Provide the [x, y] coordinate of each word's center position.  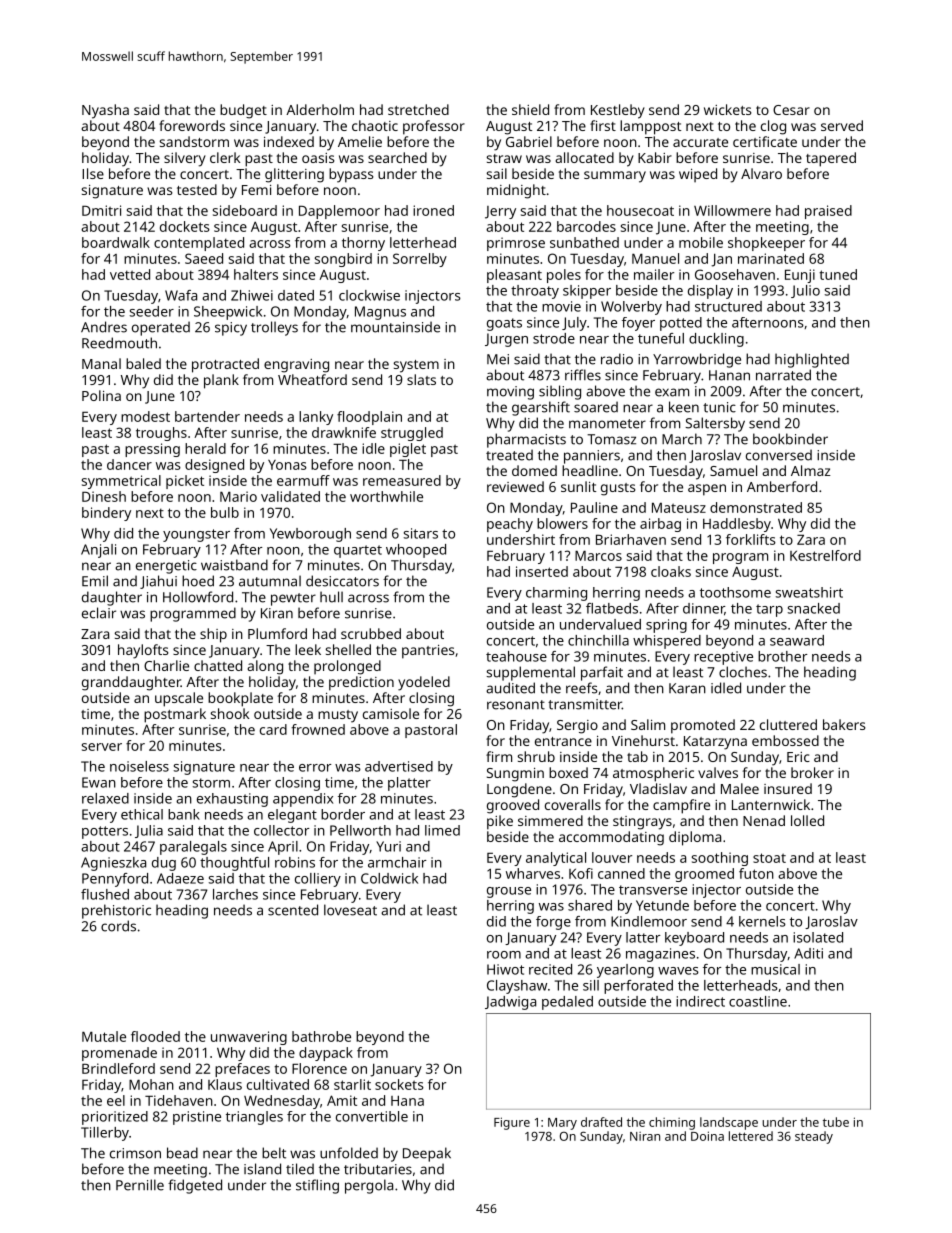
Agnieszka [113, 864]
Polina [101, 395]
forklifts [751, 539]
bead [182, 1153]
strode [554, 338]
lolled [807, 820]
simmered [550, 820]
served [842, 125]
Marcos [598, 555]
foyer [638, 324]
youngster [196, 535]
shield [530, 109]
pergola [369, 1186]
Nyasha [105, 111]
